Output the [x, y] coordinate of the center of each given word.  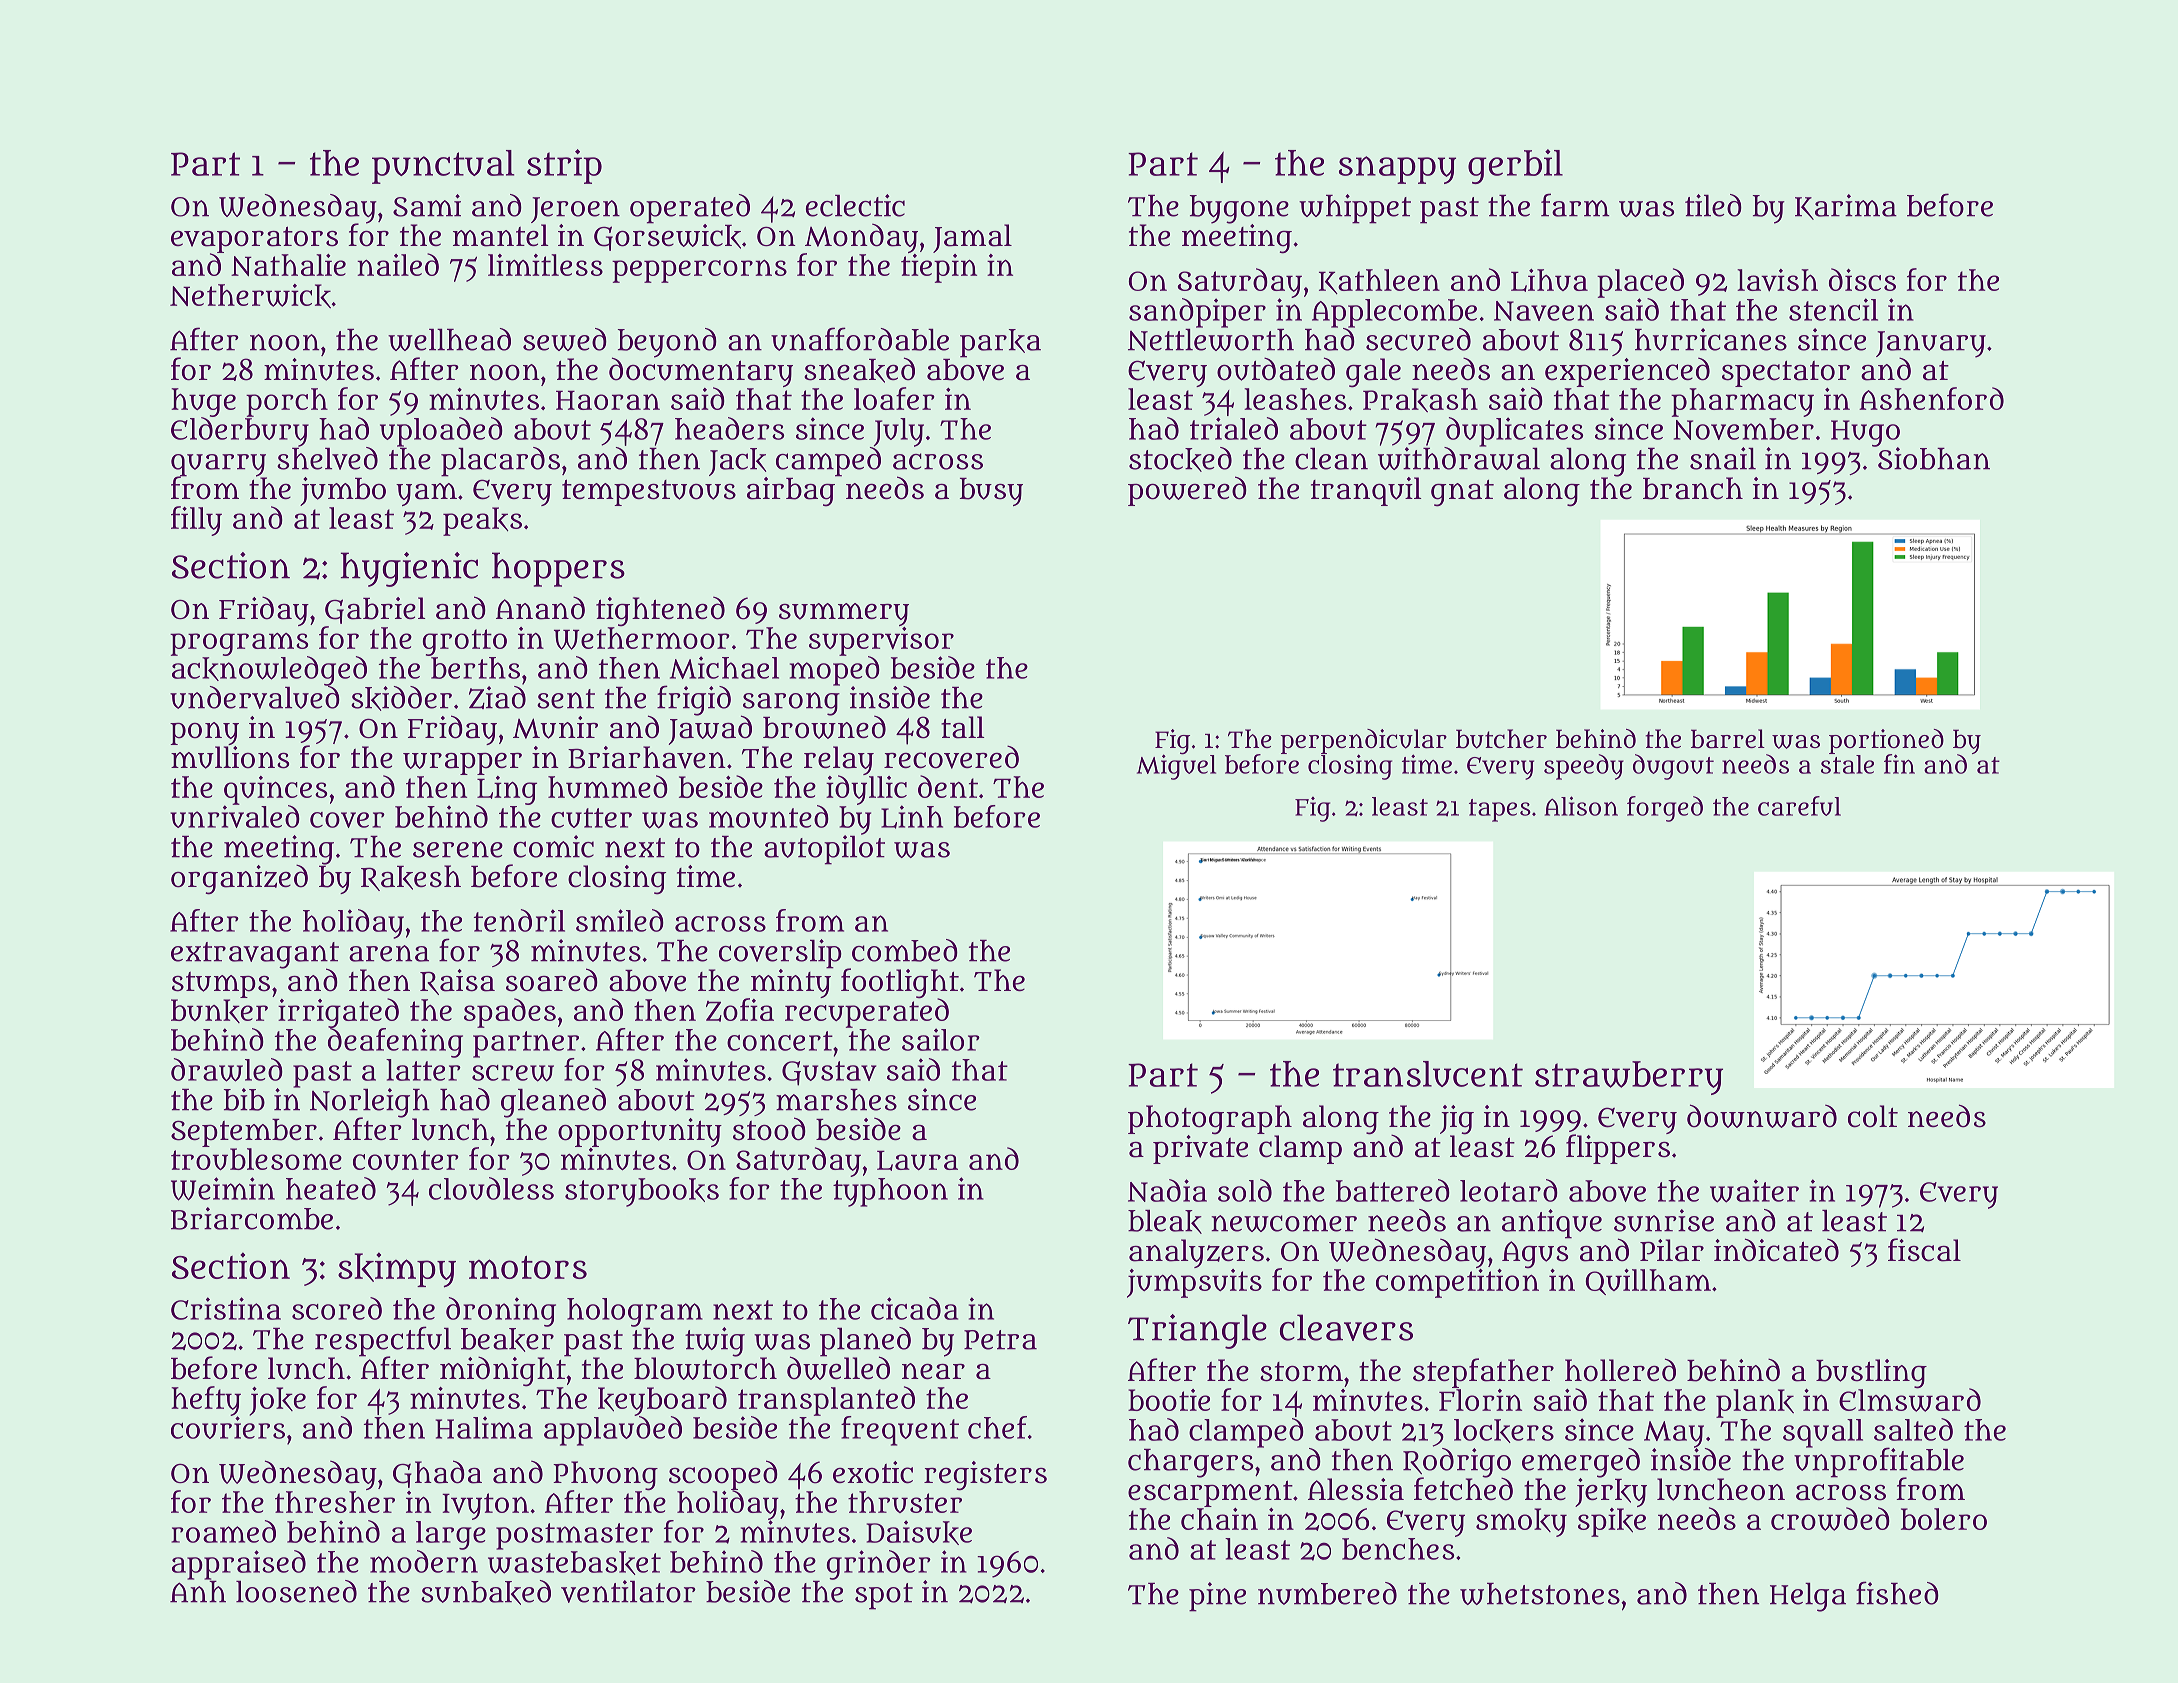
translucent [1428, 1074]
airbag [791, 492]
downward [1762, 1116]
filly [196, 521]
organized [239, 880]
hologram [635, 1312]
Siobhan [1934, 458]
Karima [1846, 207]
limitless [545, 265]
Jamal [972, 238]
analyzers [1196, 1253]
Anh [198, 1592]
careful [1799, 806]
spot [884, 1596]
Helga [1808, 1597]
